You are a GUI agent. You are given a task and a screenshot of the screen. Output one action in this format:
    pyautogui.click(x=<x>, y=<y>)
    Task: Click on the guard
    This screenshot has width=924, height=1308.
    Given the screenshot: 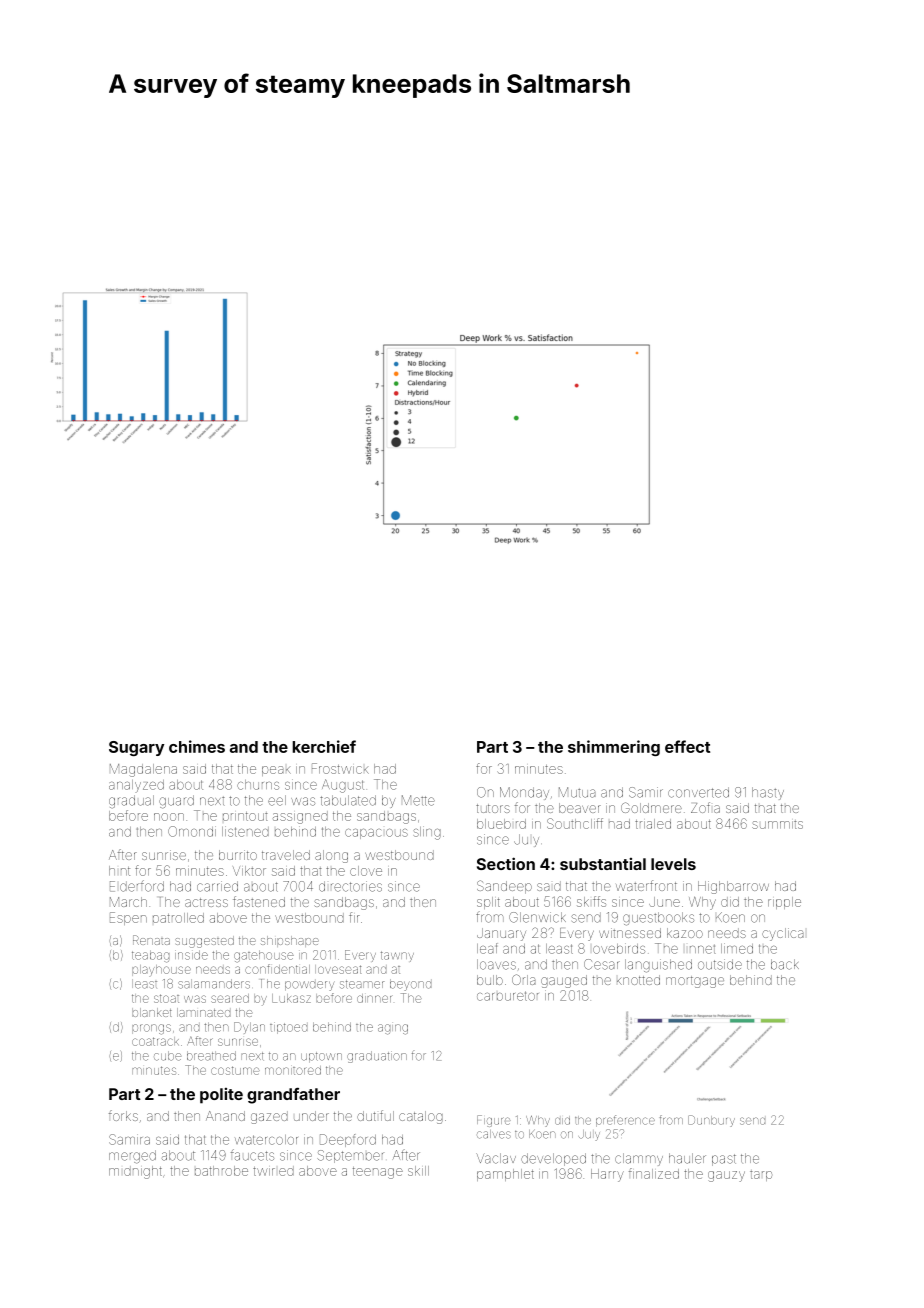 What is the action you would take?
    pyautogui.click(x=176, y=802)
